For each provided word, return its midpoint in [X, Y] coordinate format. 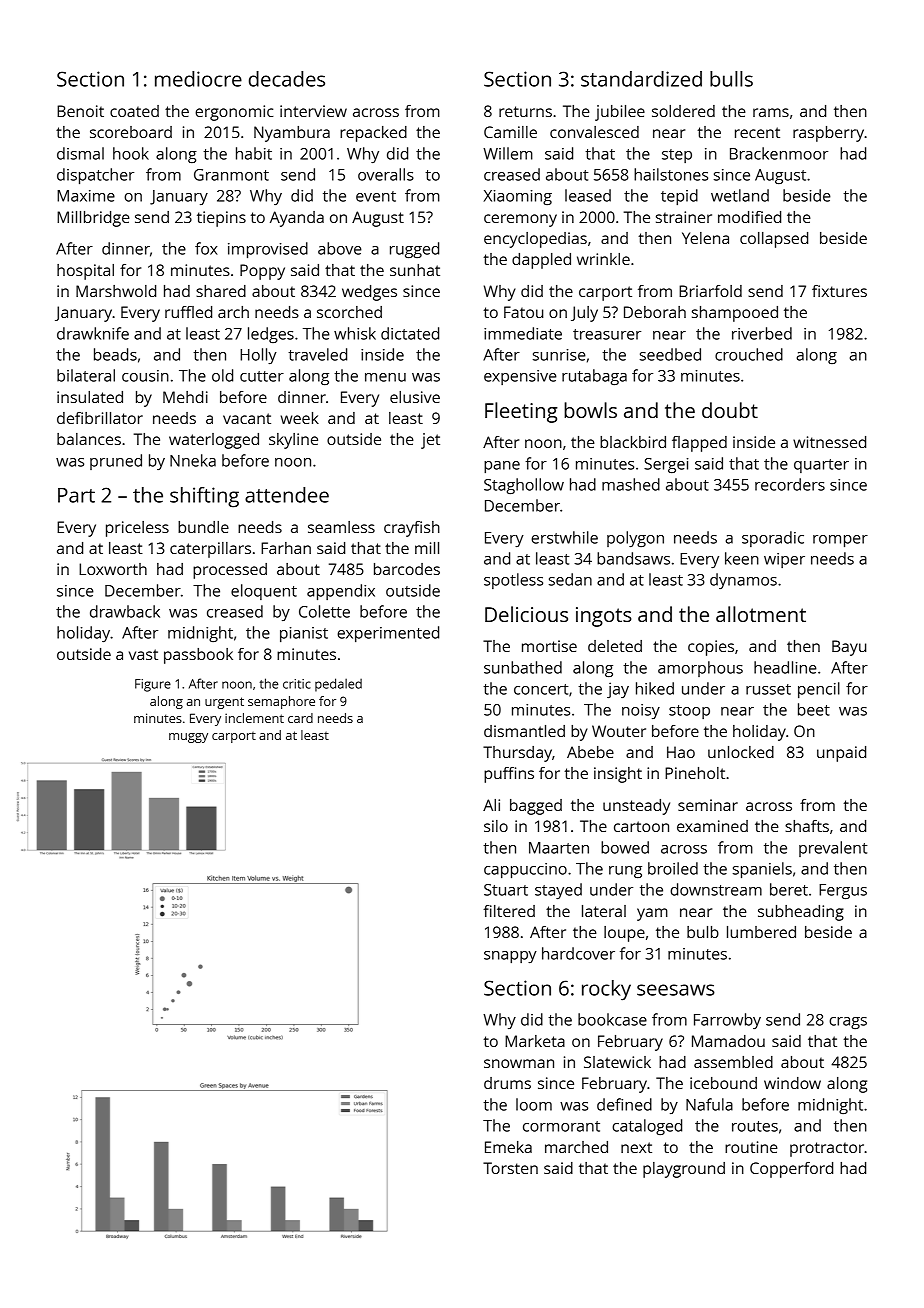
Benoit [80, 111]
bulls [731, 79]
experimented [388, 634]
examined [712, 826]
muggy [188, 738]
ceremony [520, 220]
